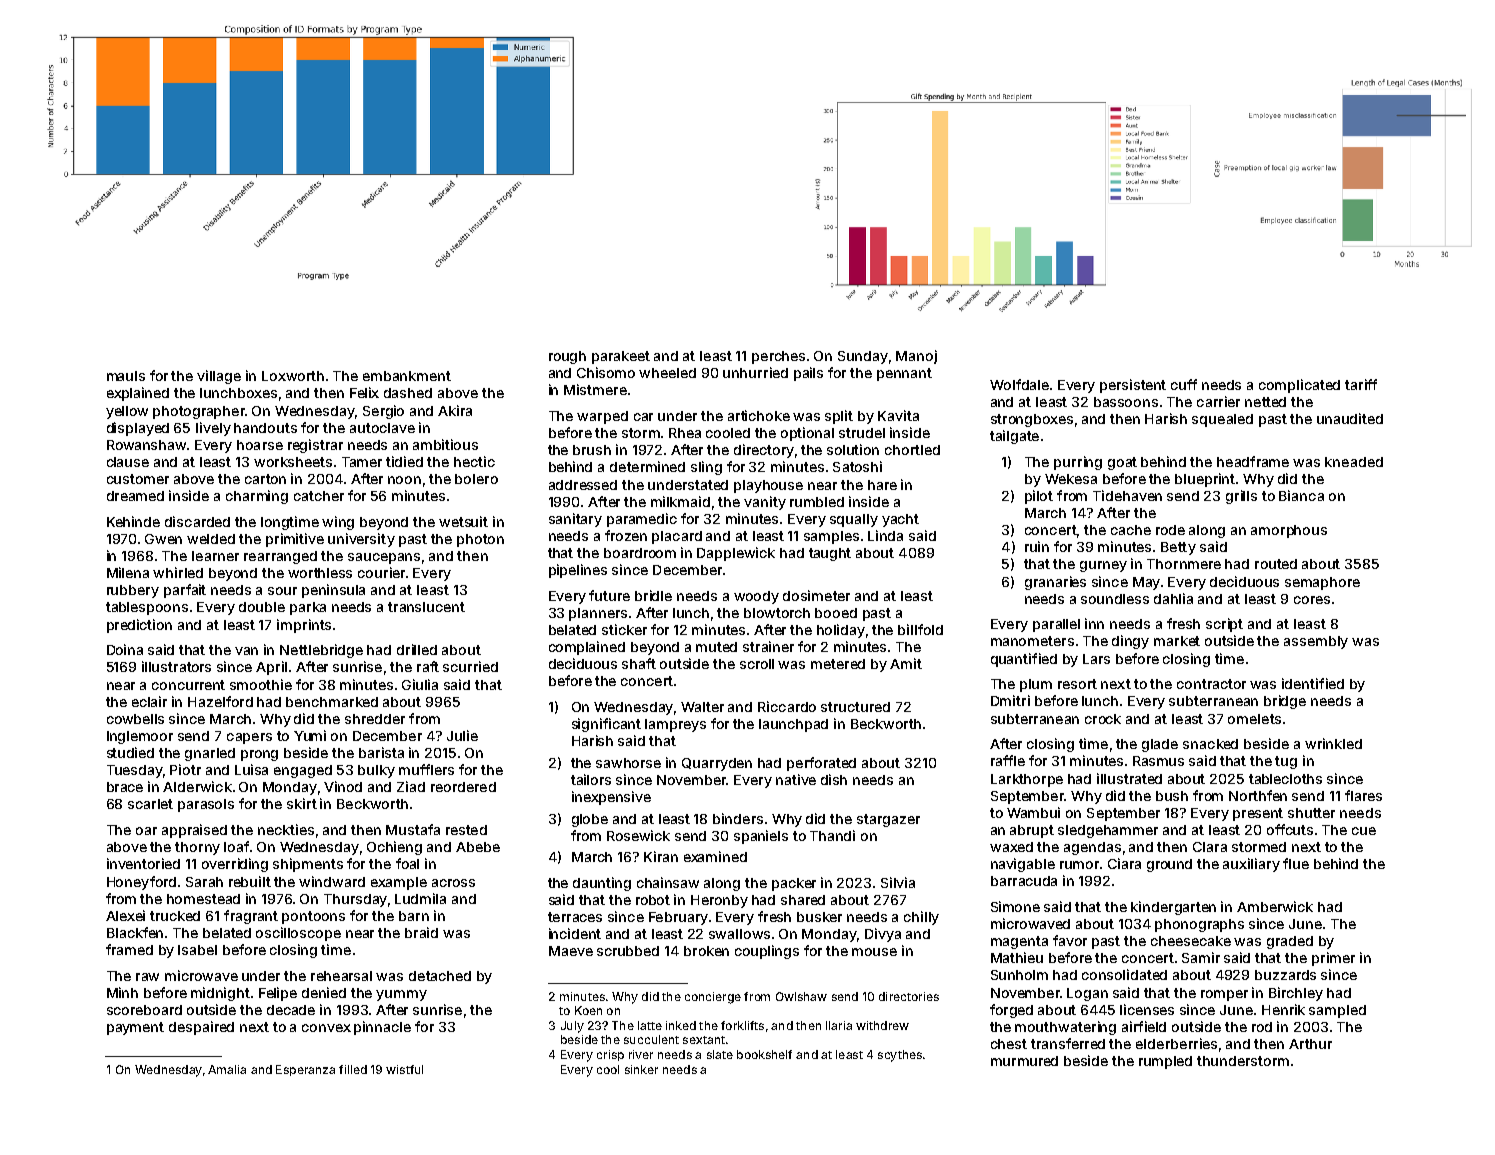  I want to click on Isabel, so click(197, 950).
